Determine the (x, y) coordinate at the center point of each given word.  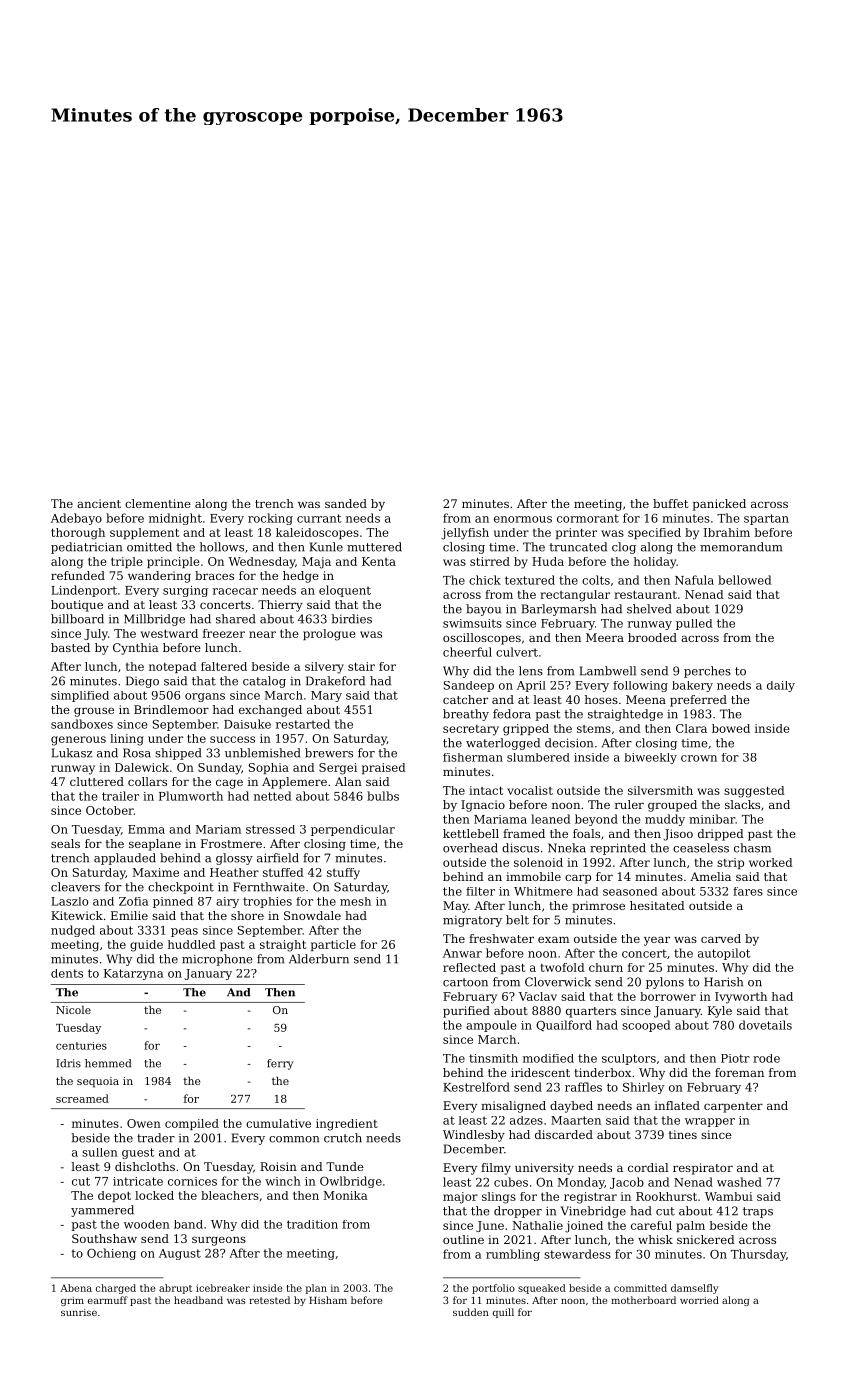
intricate (138, 1181)
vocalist (530, 790)
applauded (125, 859)
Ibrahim (727, 532)
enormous (523, 519)
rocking (270, 519)
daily (781, 686)
